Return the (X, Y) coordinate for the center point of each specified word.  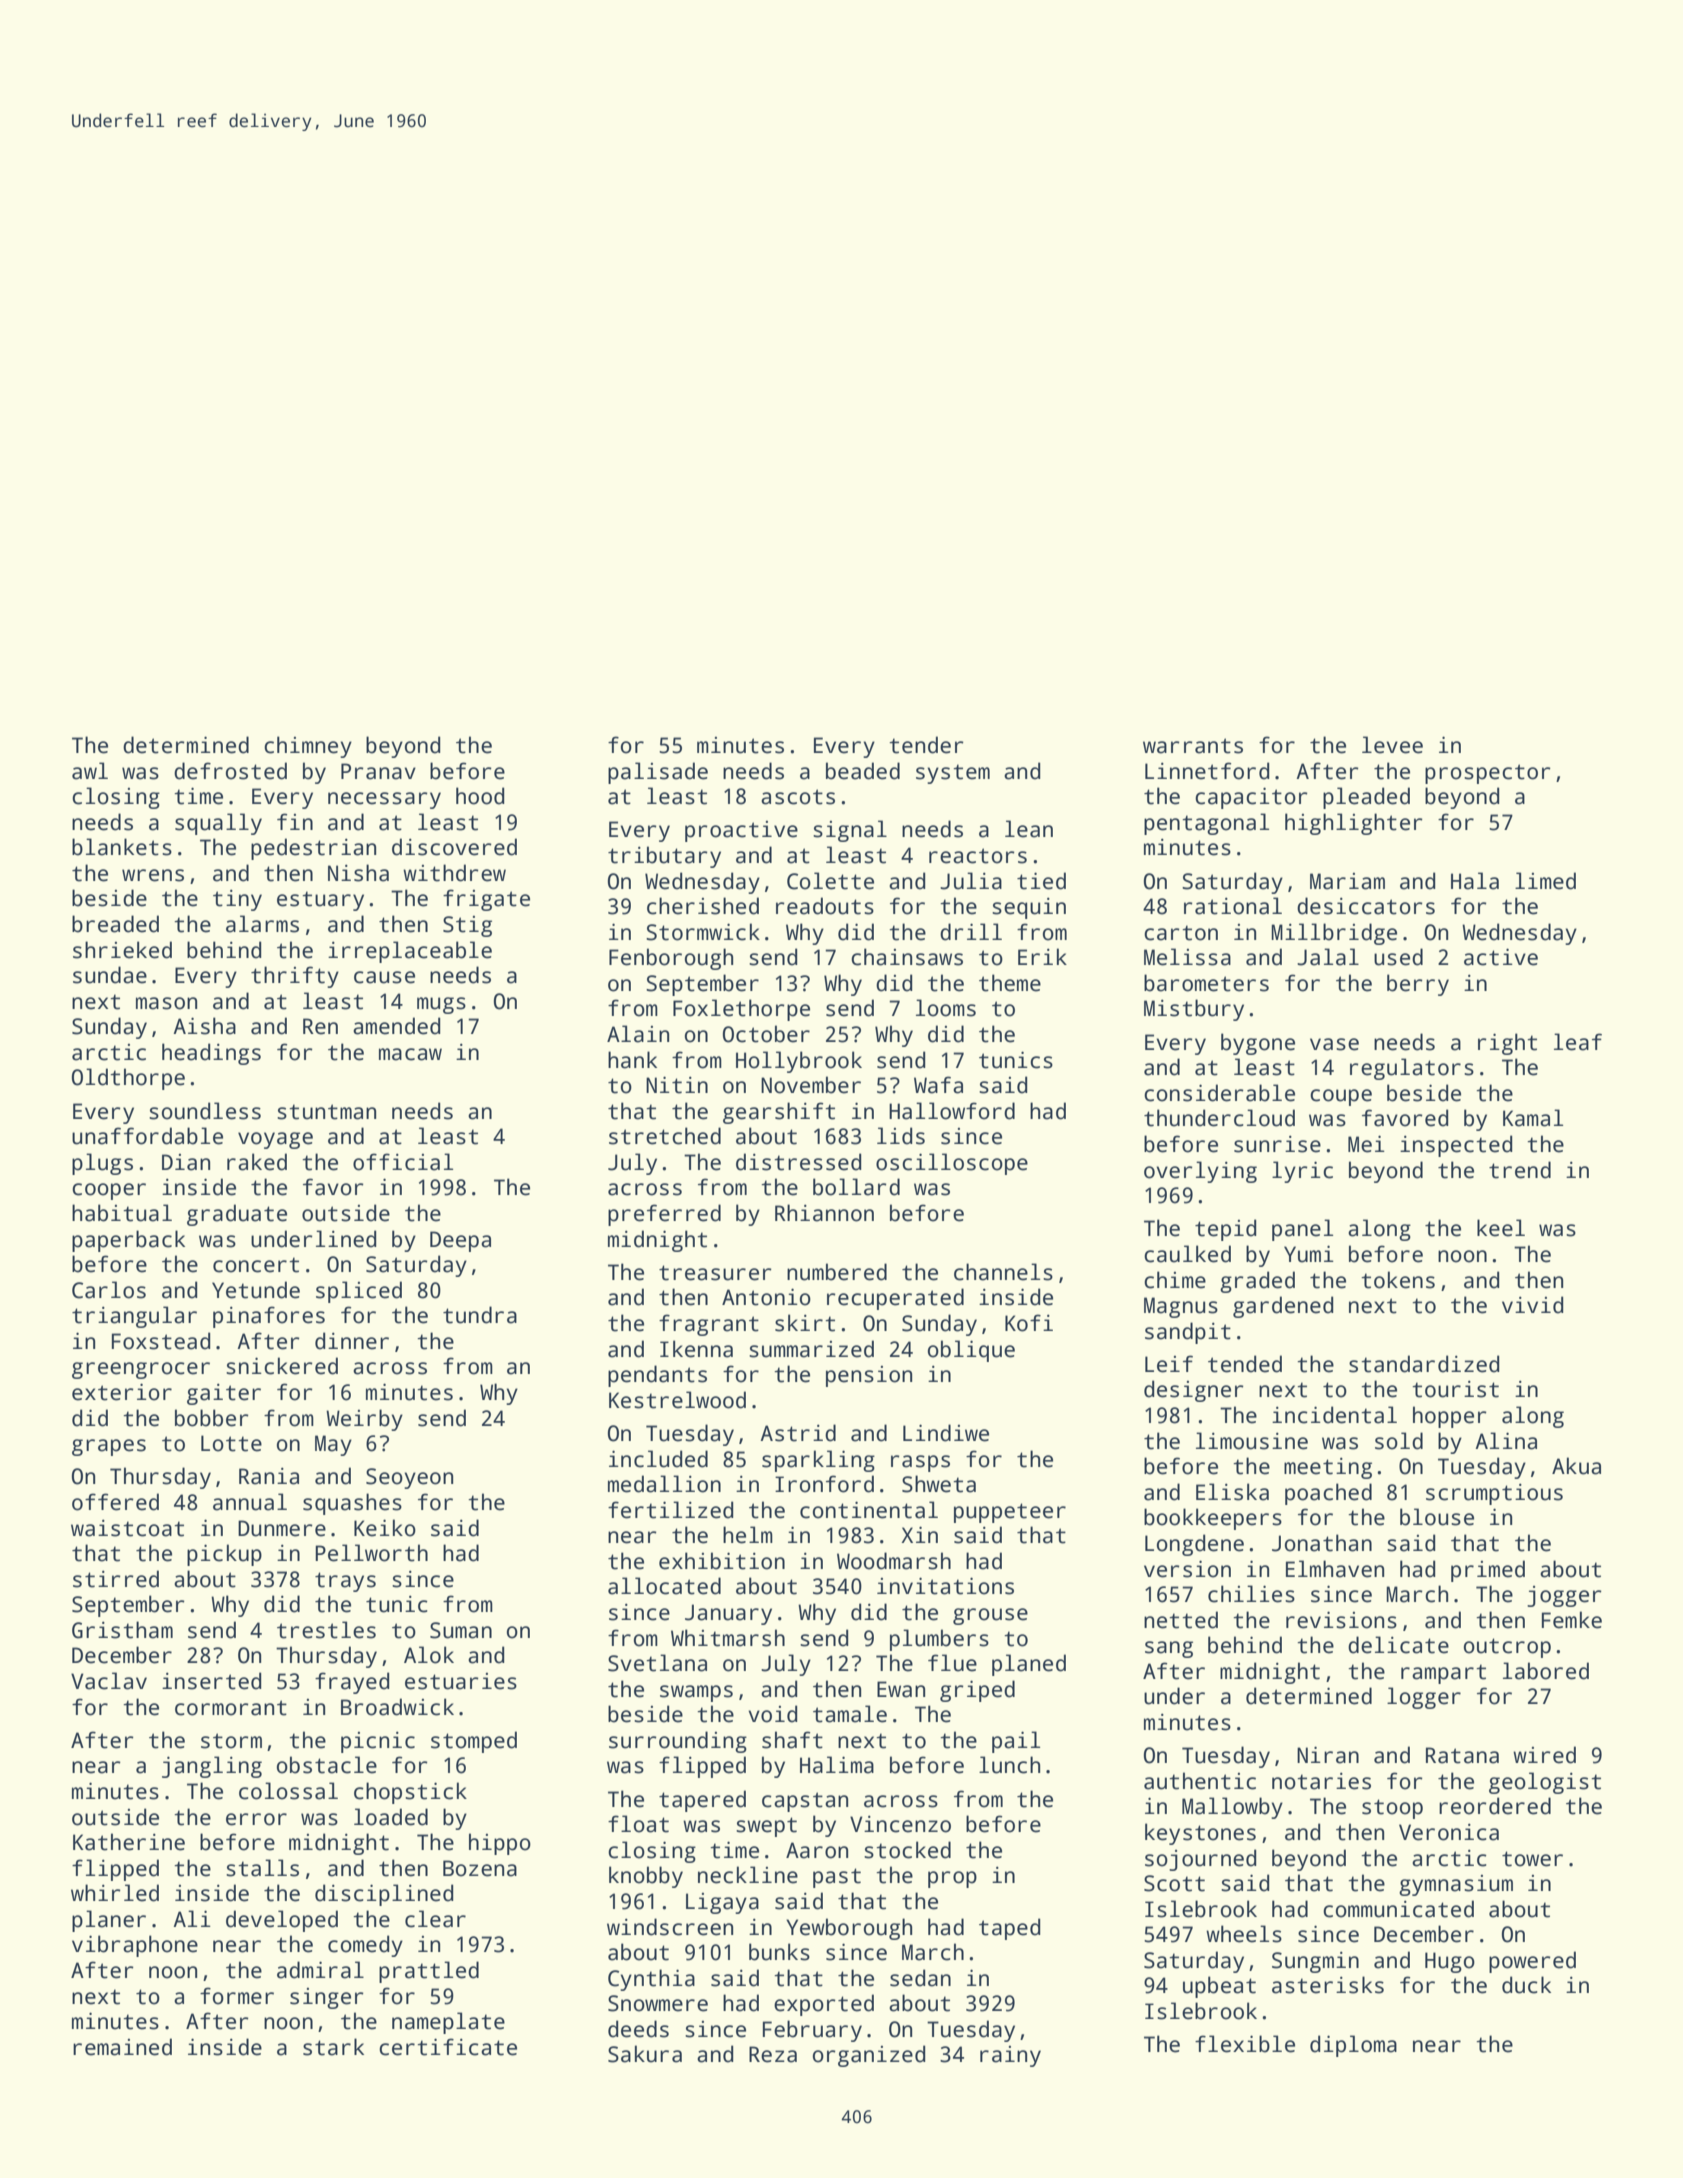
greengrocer (141, 1370)
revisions (1341, 1620)
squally (218, 824)
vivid (1532, 1305)
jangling (212, 1767)
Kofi (1029, 1323)
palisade (658, 773)
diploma (1353, 2046)
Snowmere (658, 2003)
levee (1392, 745)
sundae (110, 975)
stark (333, 2047)
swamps (696, 1693)
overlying (1200, 1172)
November (811, 1085)
